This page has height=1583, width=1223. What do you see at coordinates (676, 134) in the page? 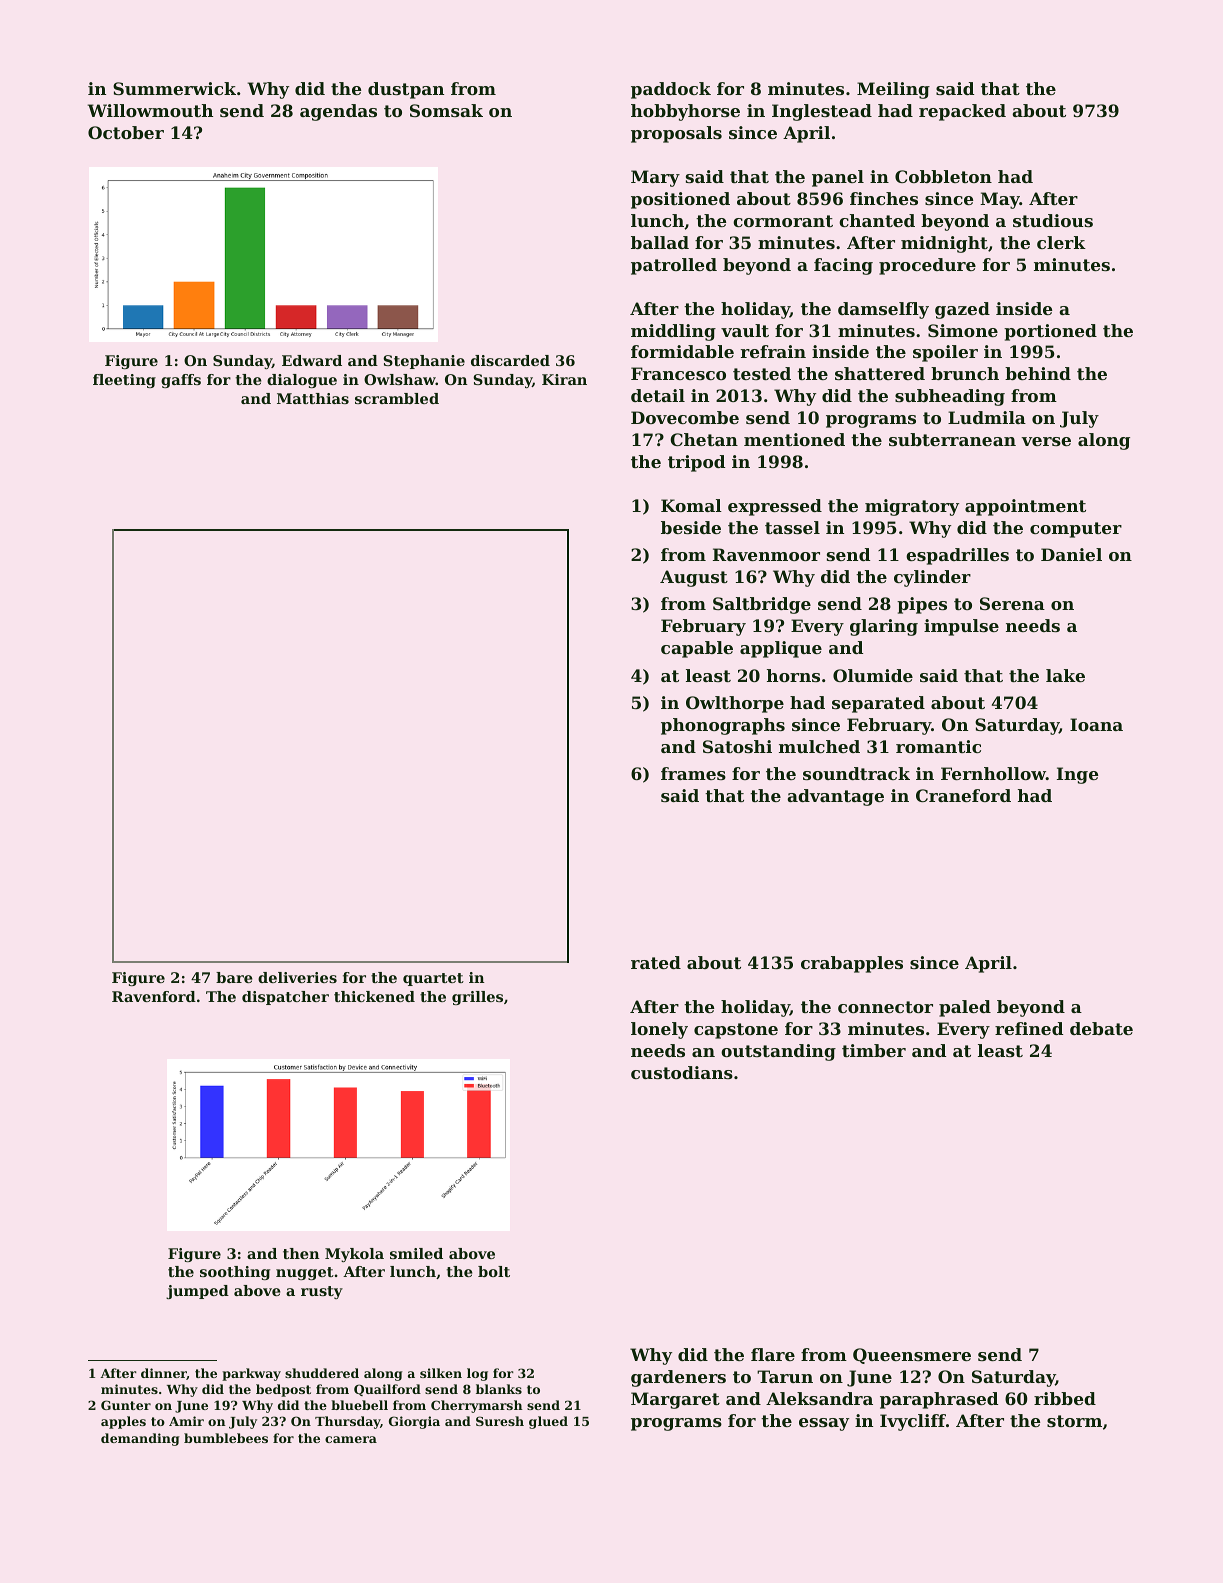
I see `proposals` at bounding box center [676, 134].
